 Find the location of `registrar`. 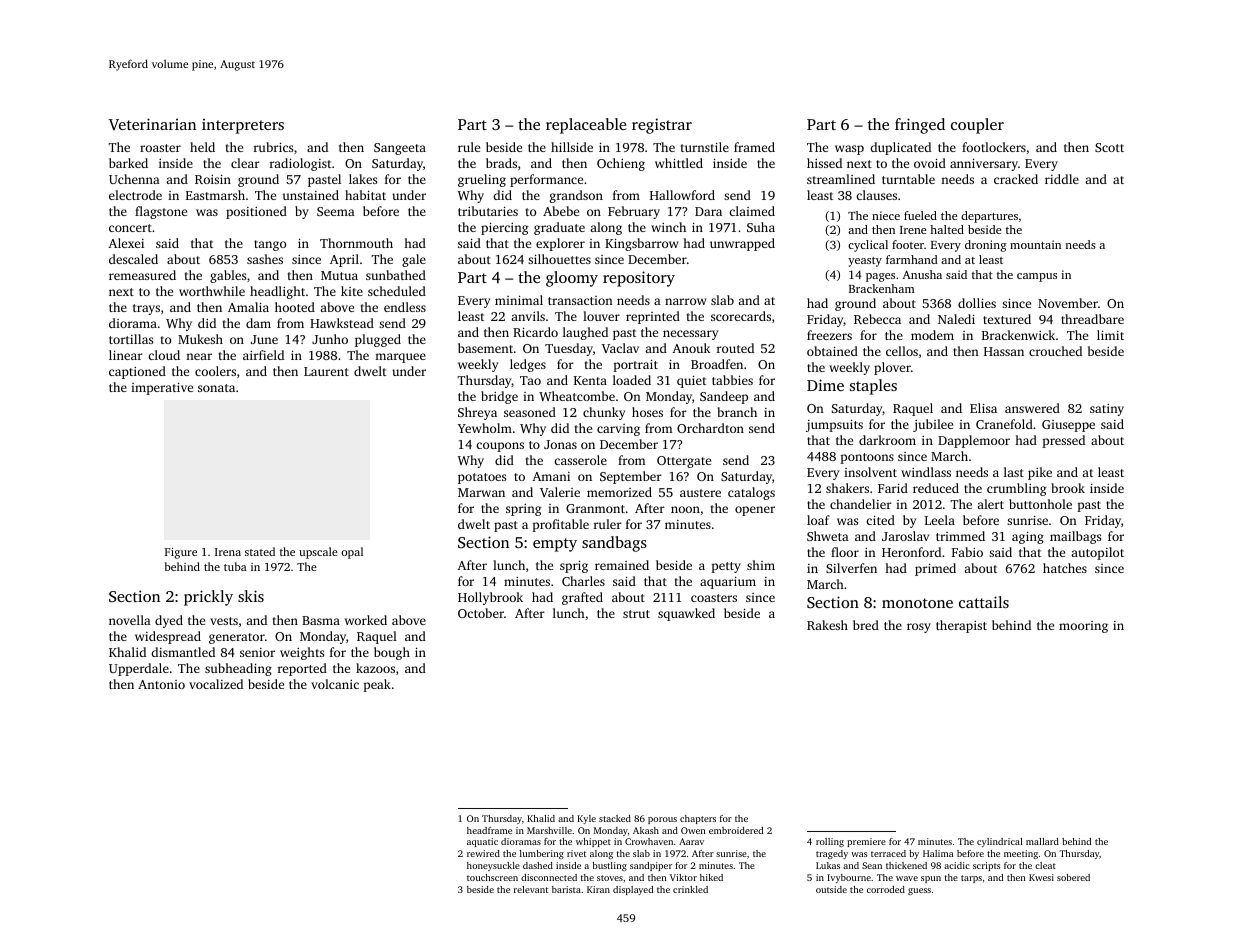

registrar is located at coordinates (662, 126).
